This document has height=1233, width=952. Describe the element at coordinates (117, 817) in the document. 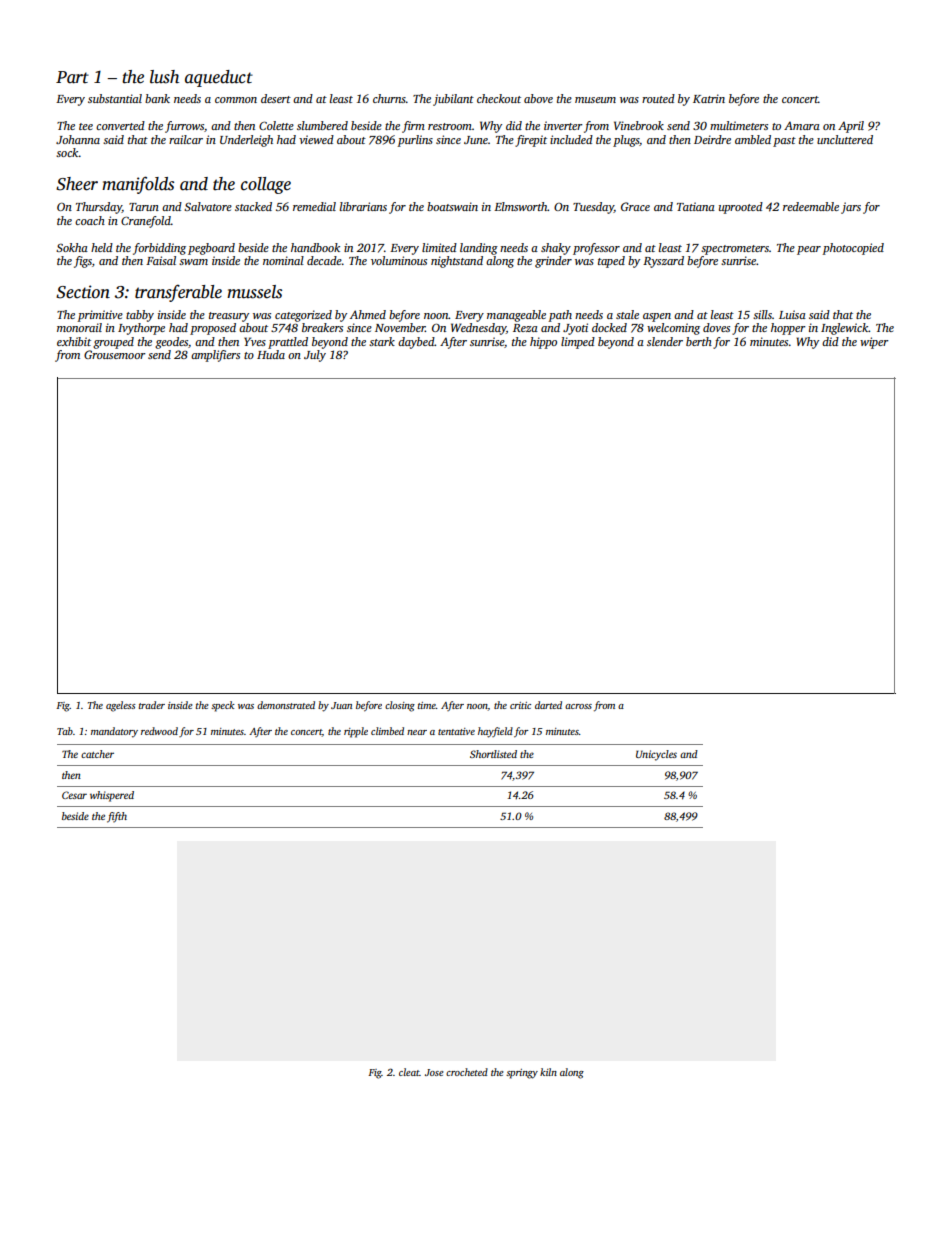

I see `fifth` at that location.
